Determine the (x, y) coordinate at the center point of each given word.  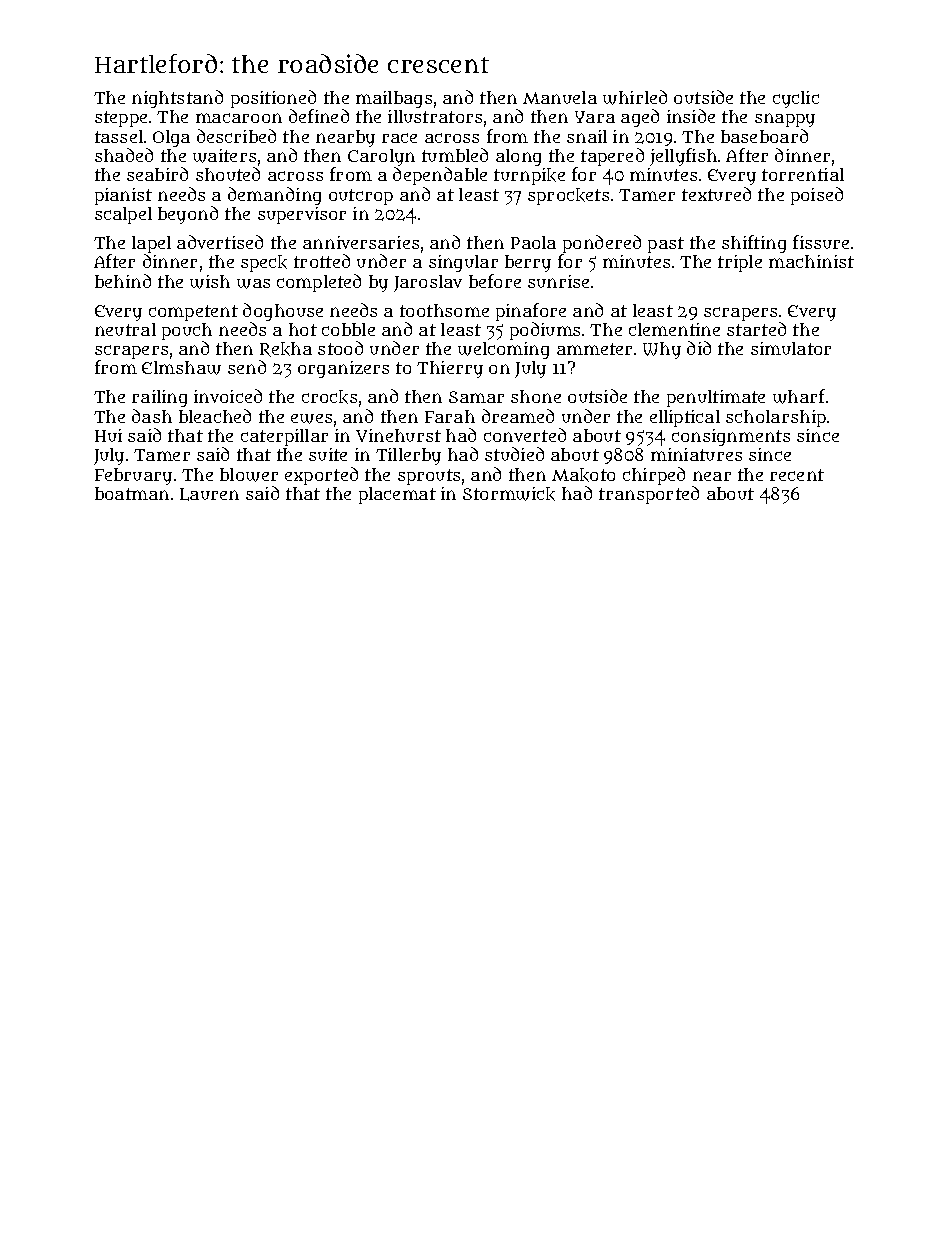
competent (193, 313)
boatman (132, 493)
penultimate (716, 398)
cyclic (796, 99)
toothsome (444, 310)
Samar (476, 397)
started (756, 329)
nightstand (177, 99)
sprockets (568, 196)
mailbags (394, 99)
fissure (821, 242)
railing (159, 398)
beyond (188, 215)
